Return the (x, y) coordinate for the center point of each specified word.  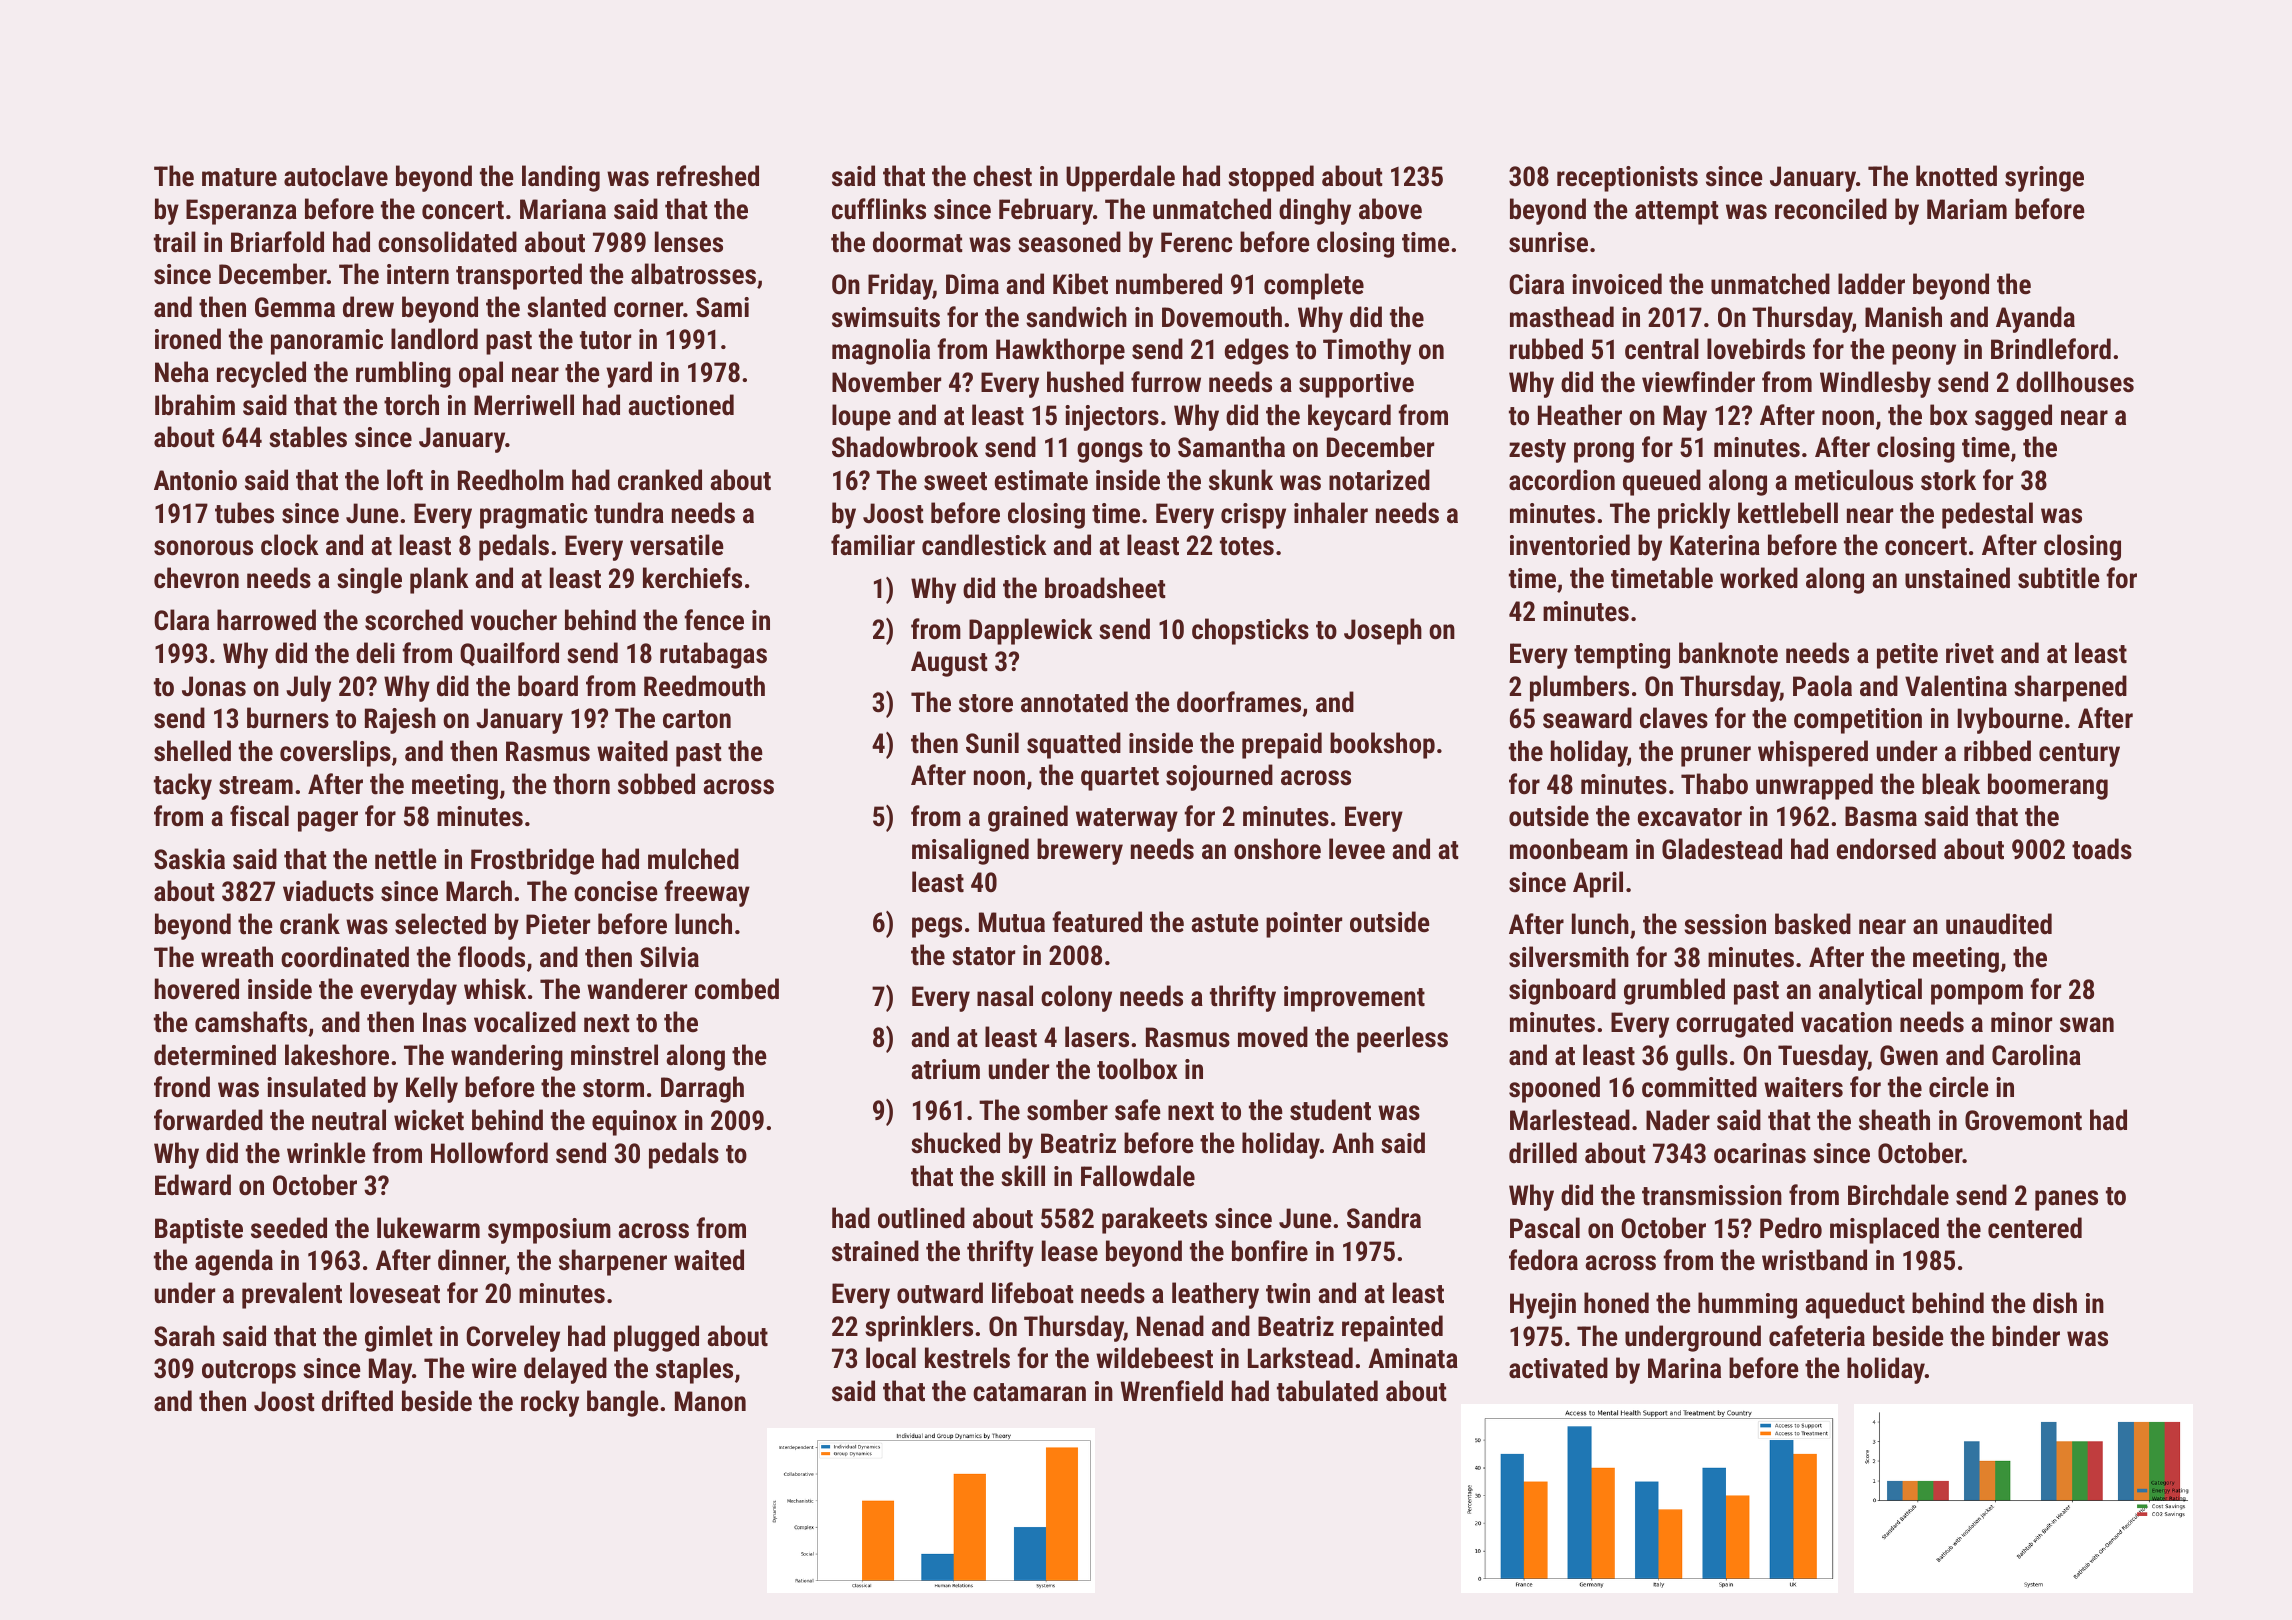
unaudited (1999, 924)
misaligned (970, 851)
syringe (2044, 179)
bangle (623, 1403)
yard (629, 374)
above (1390, 209)
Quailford (509, 654)
